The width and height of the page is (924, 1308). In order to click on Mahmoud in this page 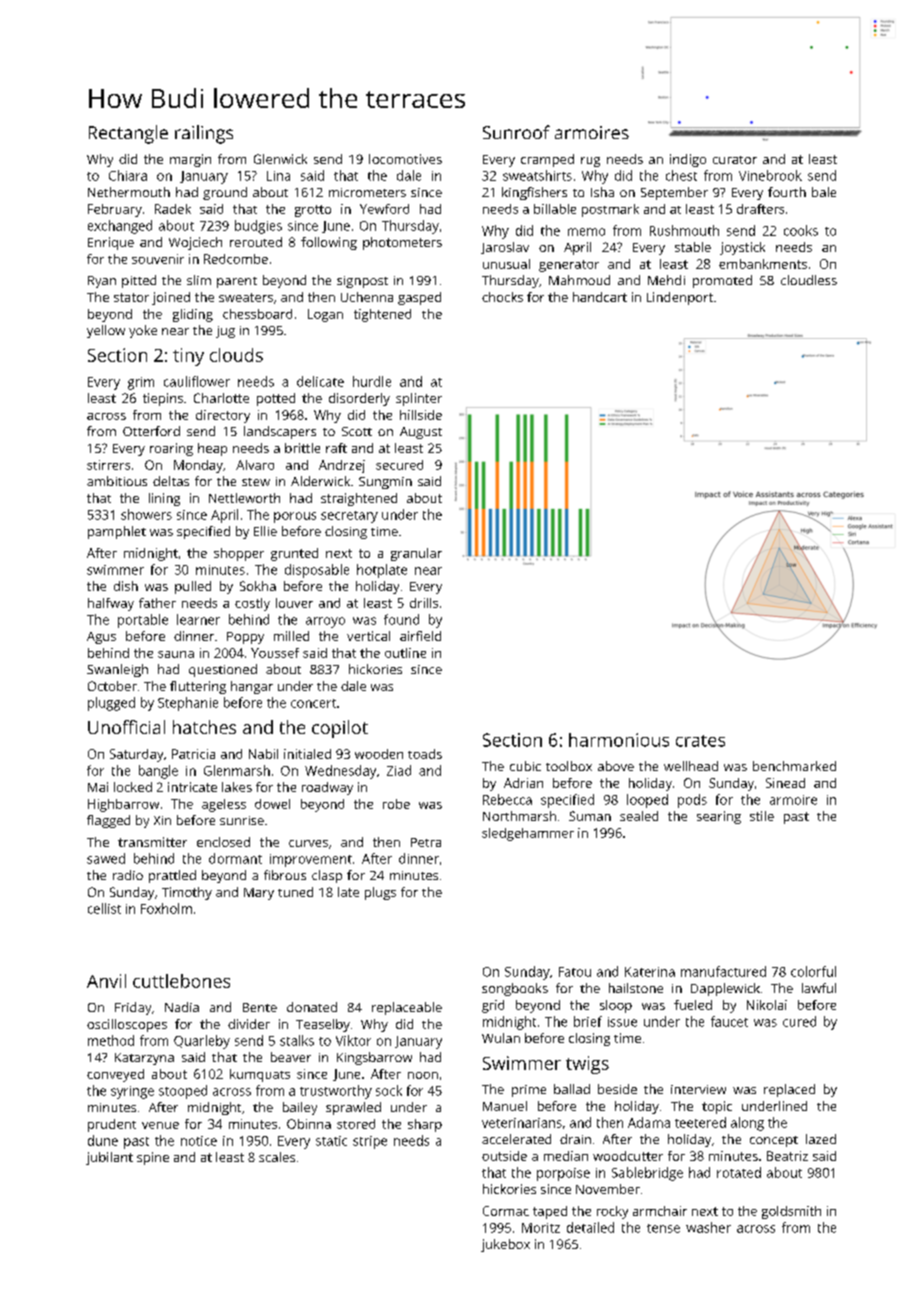, I will do `click(579, 280)`.
